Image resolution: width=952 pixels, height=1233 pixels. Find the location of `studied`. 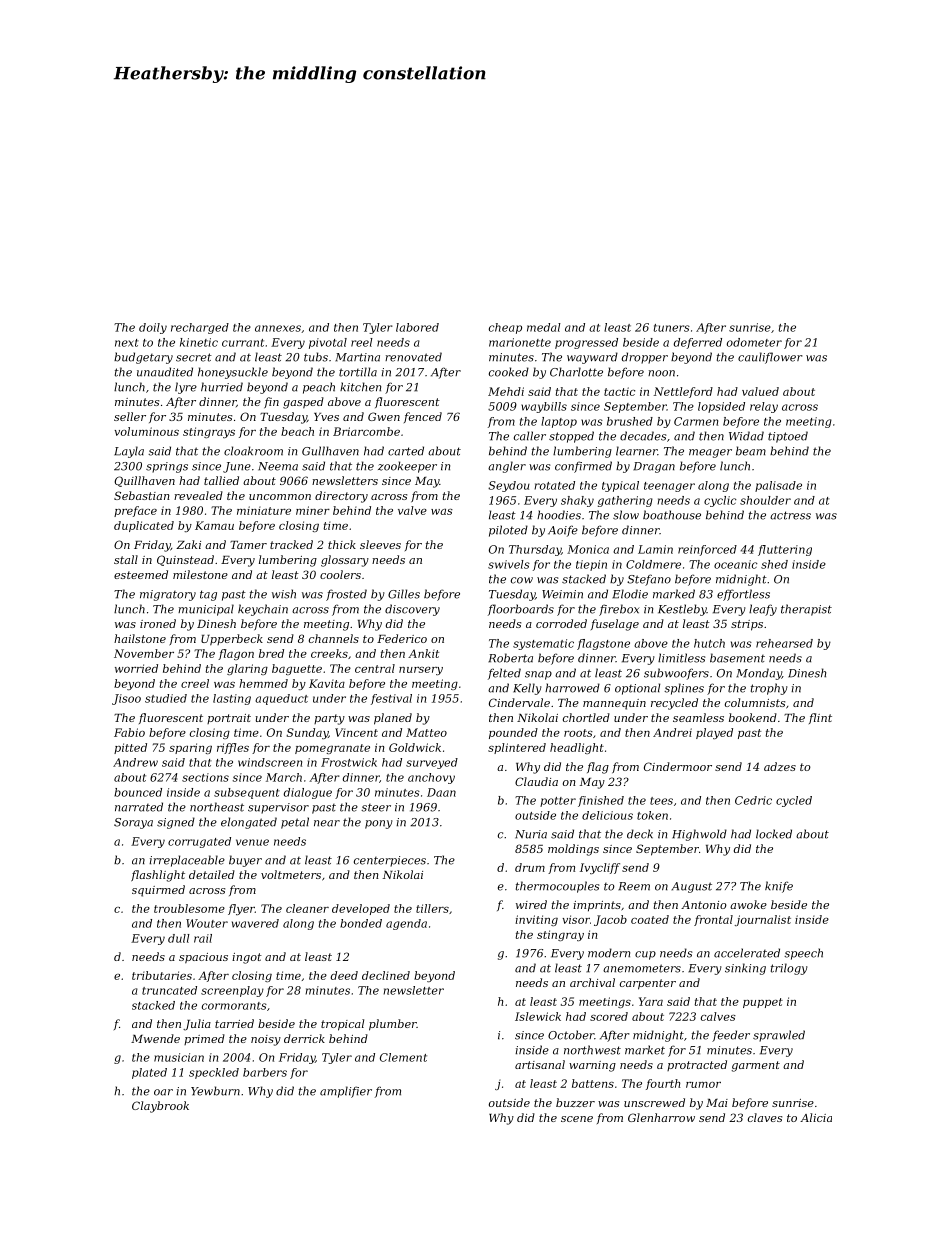

studied is located at coordinates (166, 698).
